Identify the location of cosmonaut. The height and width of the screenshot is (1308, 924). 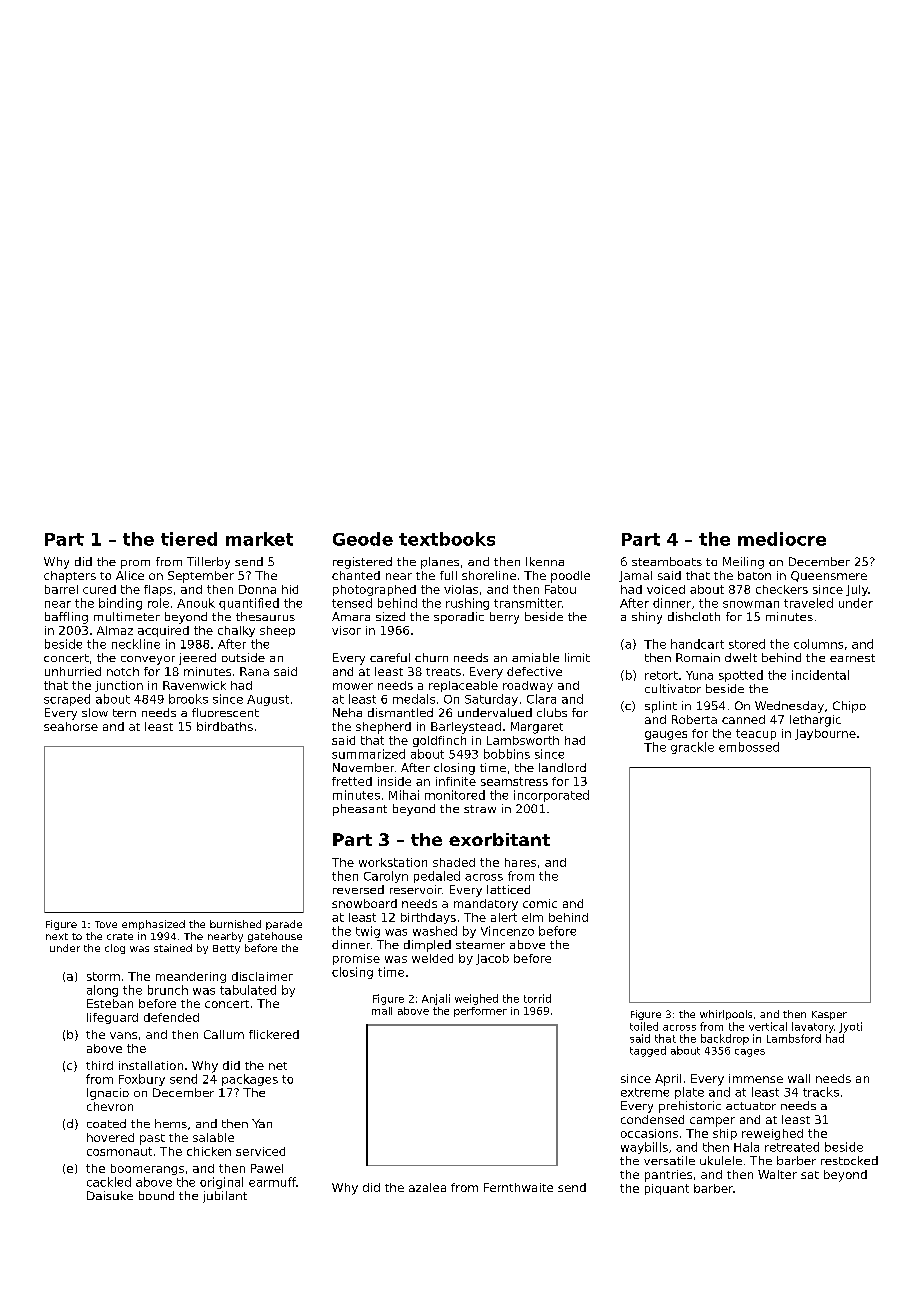
(119, 1151).
